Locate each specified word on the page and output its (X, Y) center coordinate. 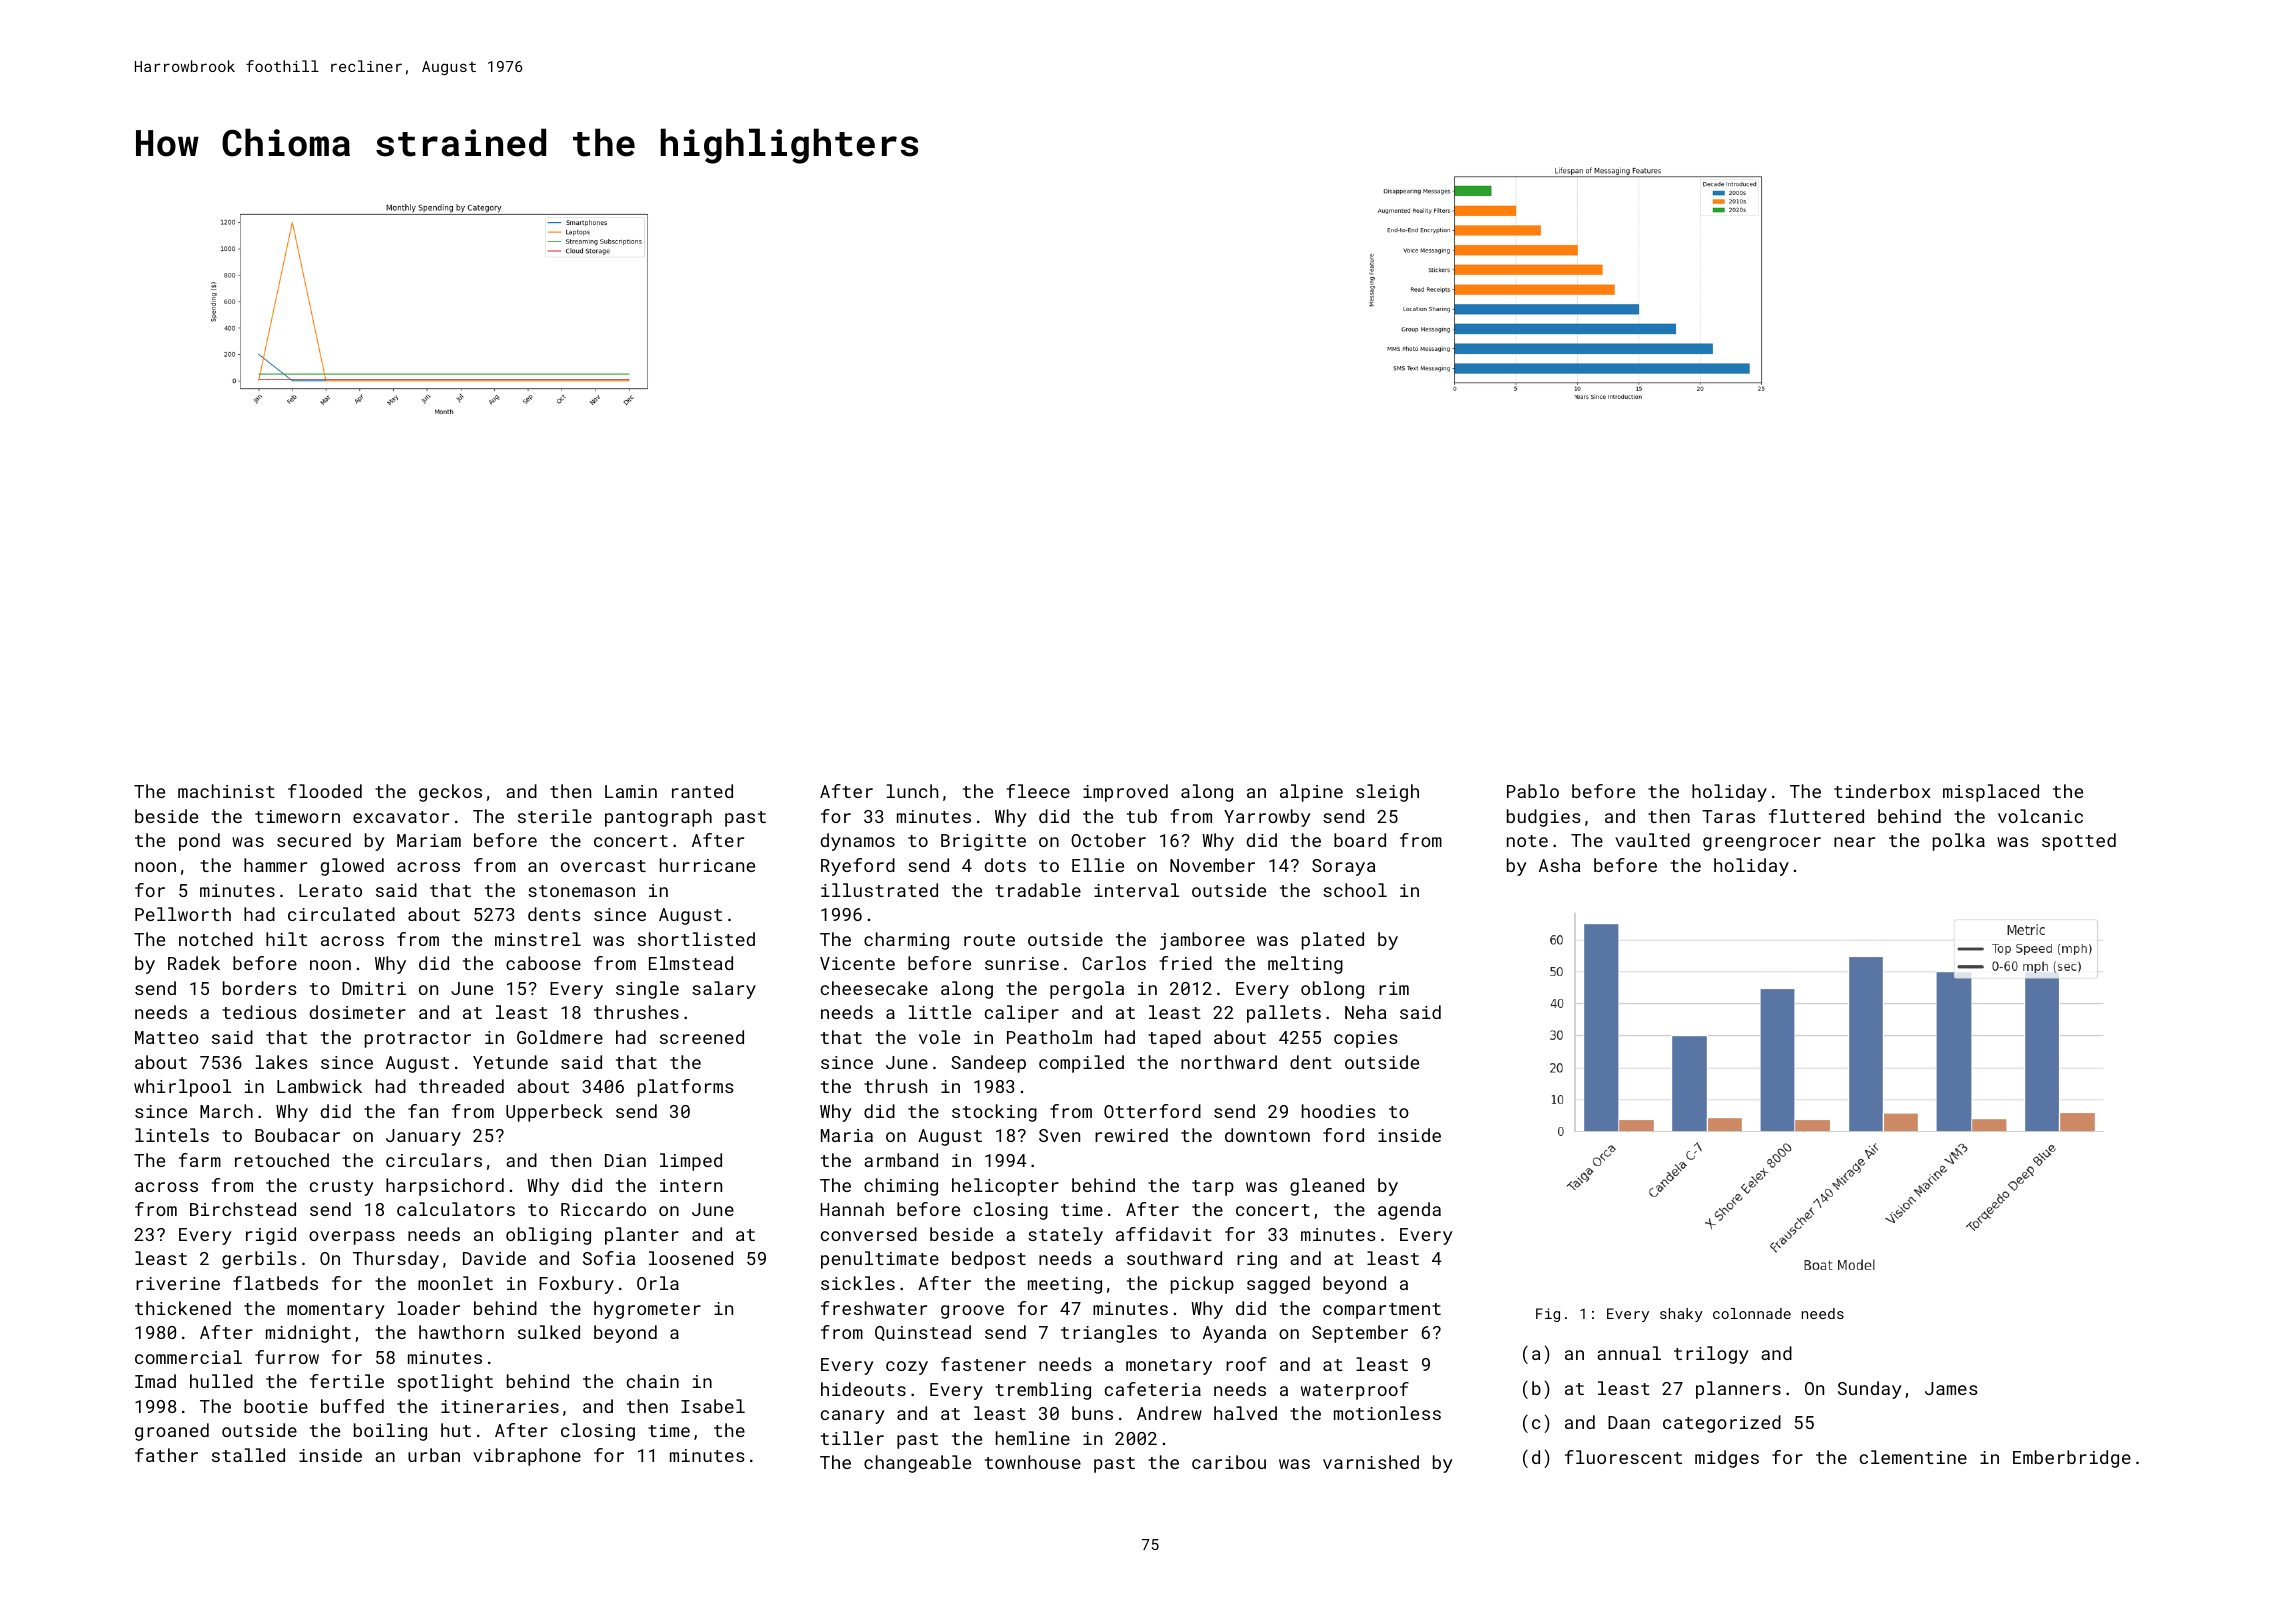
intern (691, 1185)
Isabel (713, 1406)
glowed (352, 867)
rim (1394, 988)
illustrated (879, 890)
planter (642, 1236)
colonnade (1752, 1313)
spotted (2079, 842)
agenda (1409, 1211)
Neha (1365, 1012)
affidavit (1164, 1234)
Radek (194, 963)
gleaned (1327, 1187)
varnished (1371, 1462)
